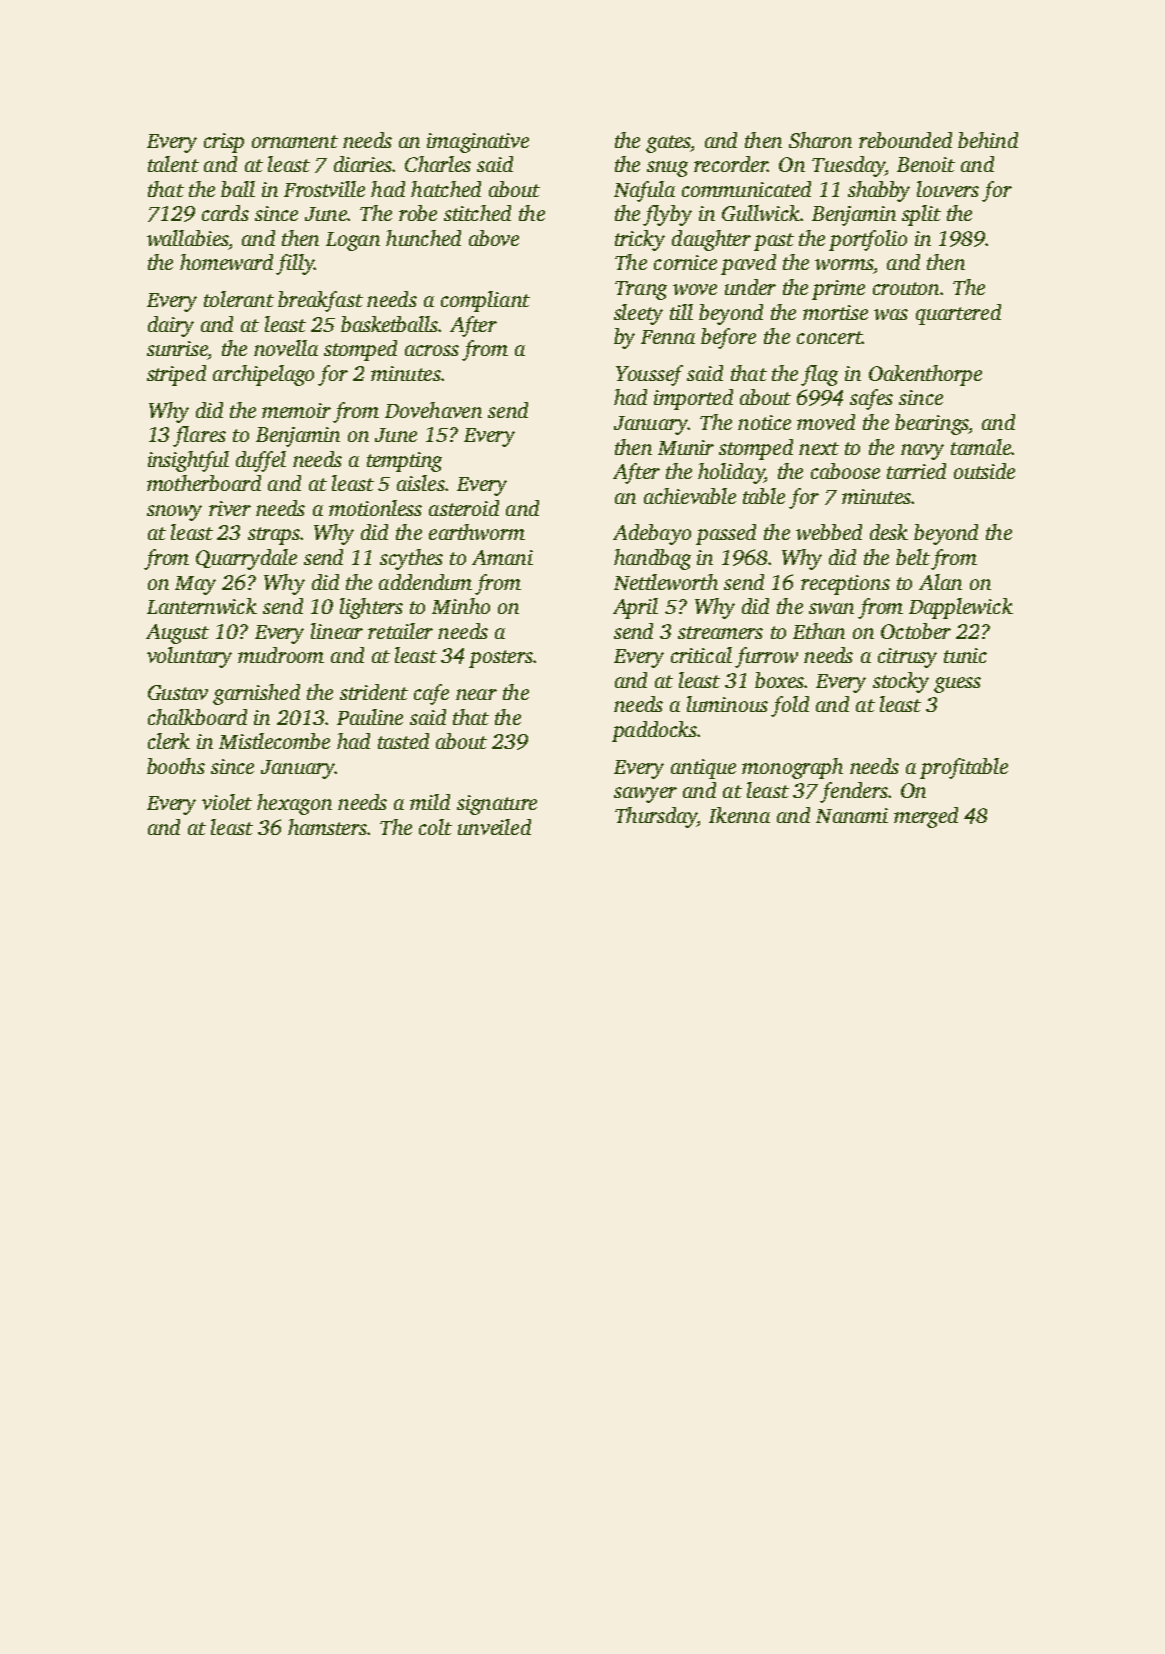  I want to click on swan, so click(831, 608).
